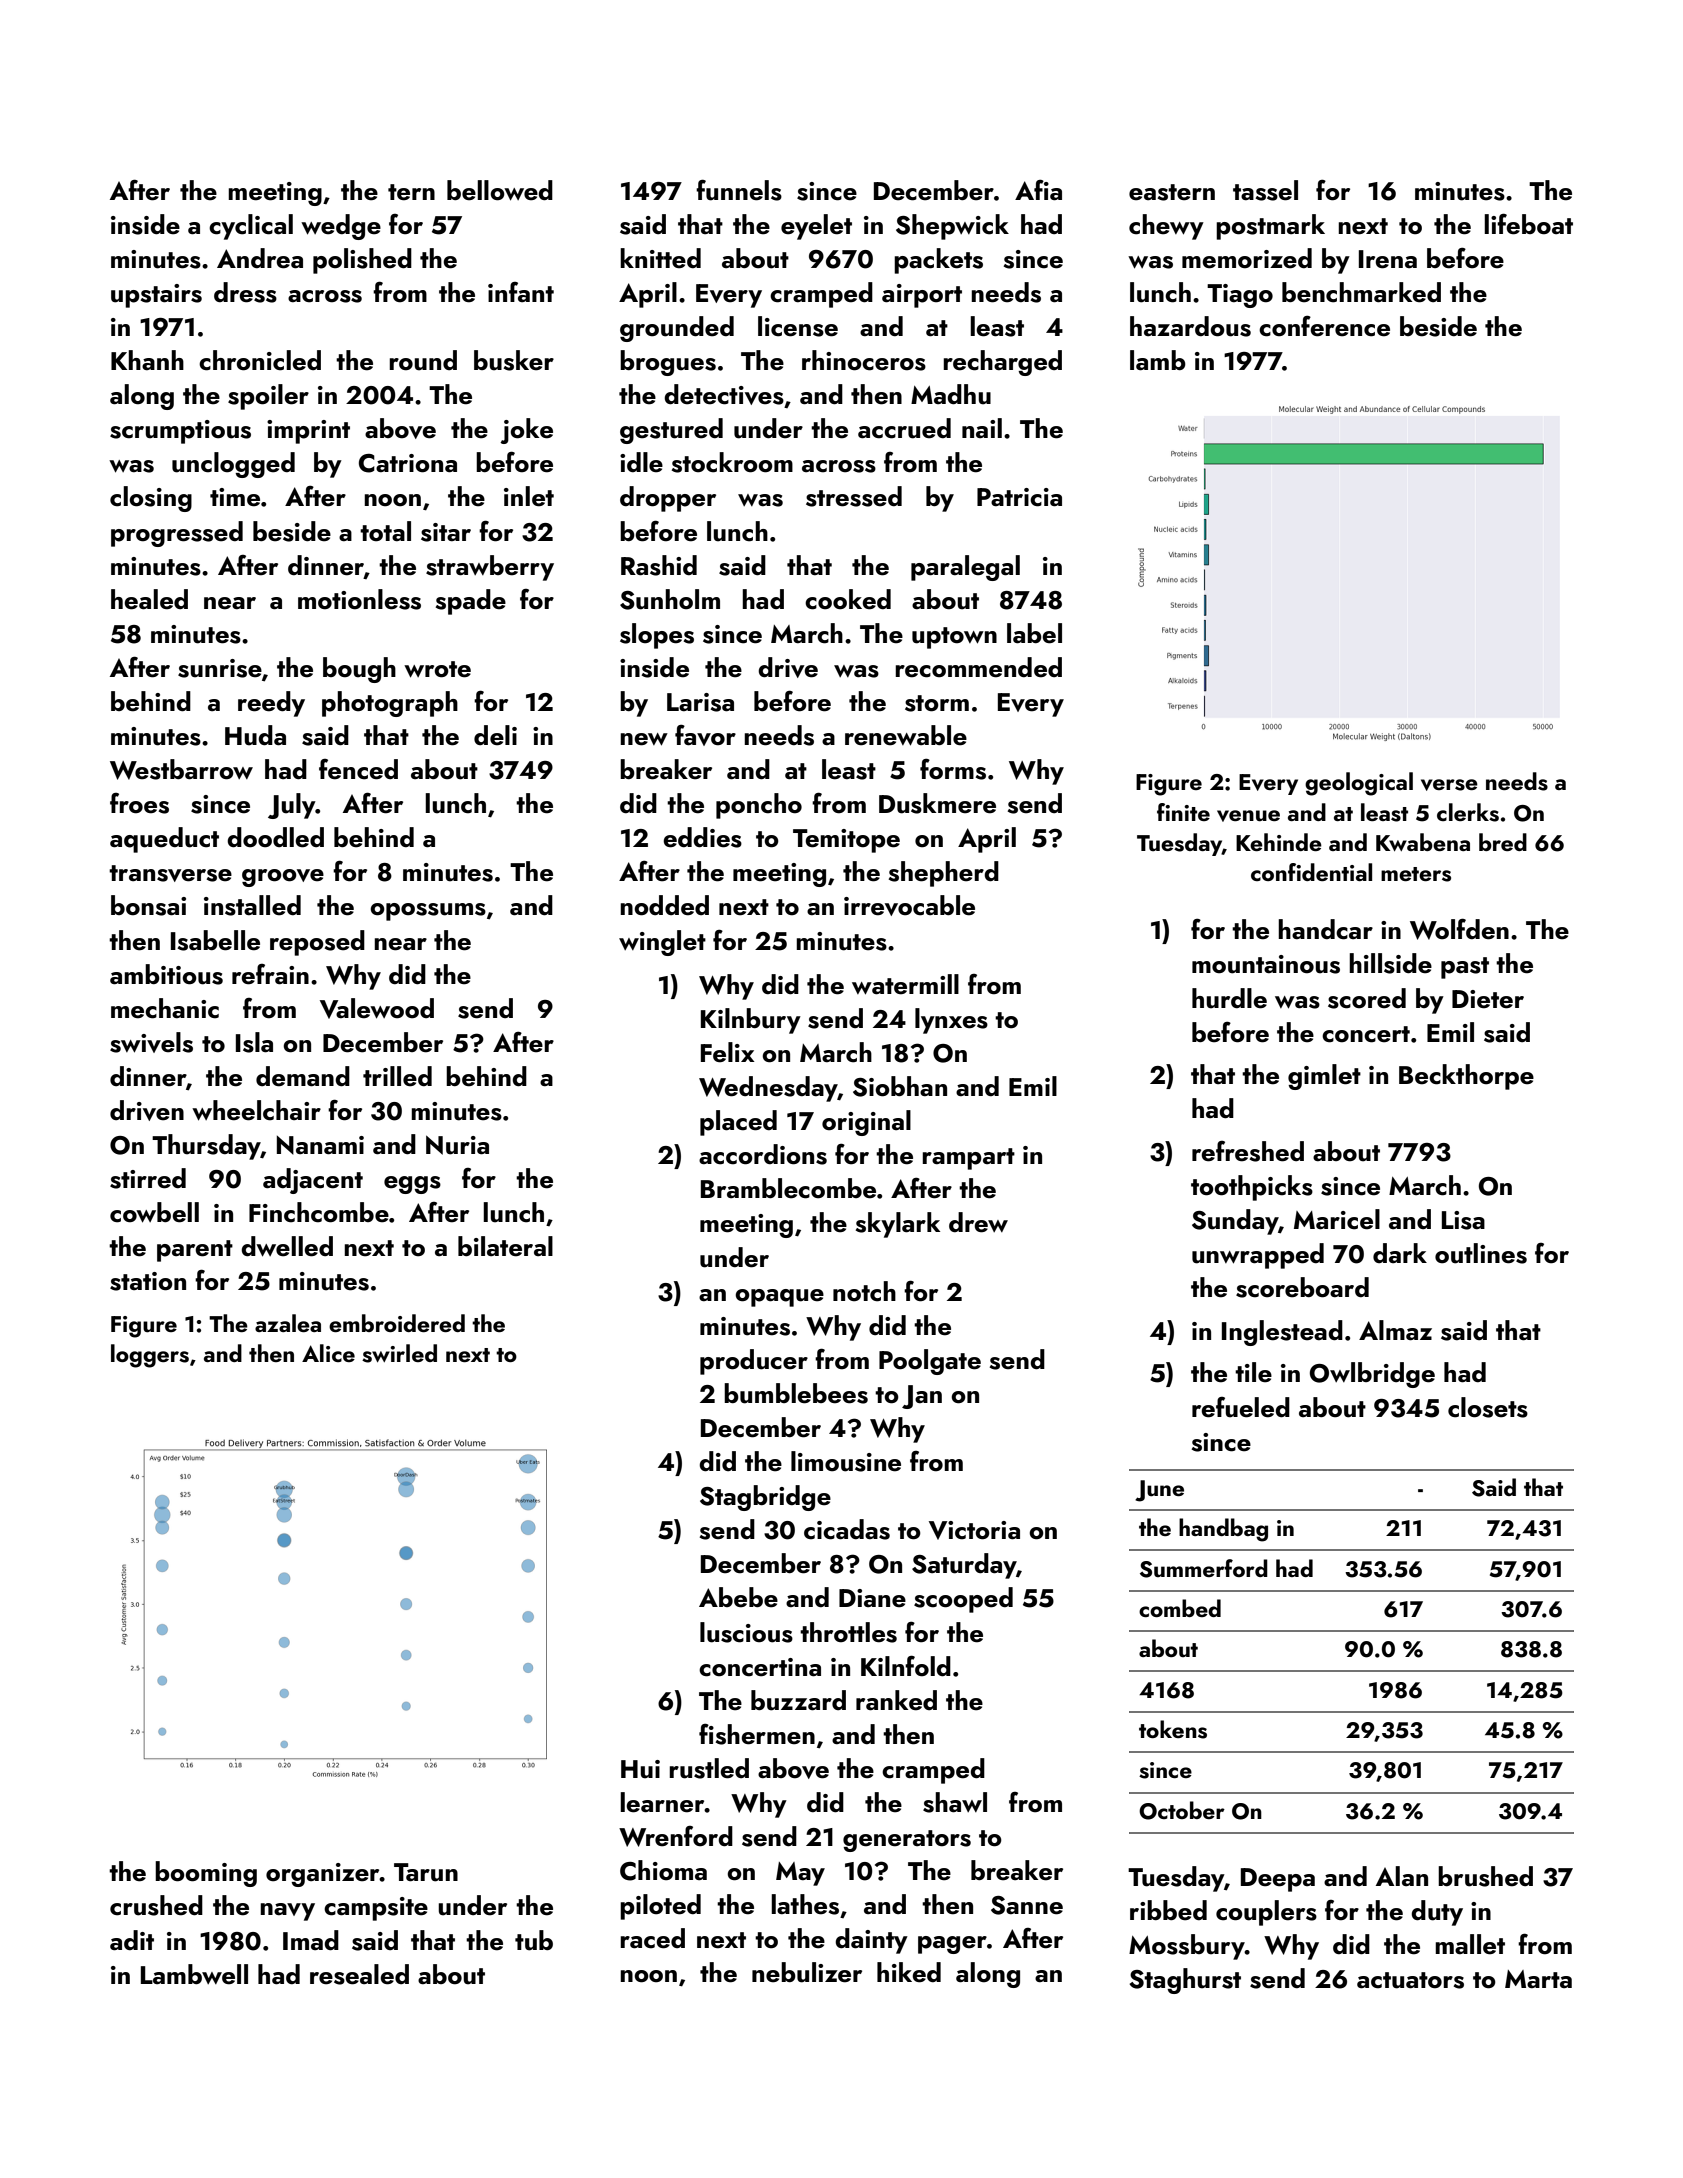 Image resolution: width=1683 pixels, height=2178 pixels. What do you see at coordinates (900, 1086) in the image?
I see `Siobhan` at bounding box center [900, 1086].
